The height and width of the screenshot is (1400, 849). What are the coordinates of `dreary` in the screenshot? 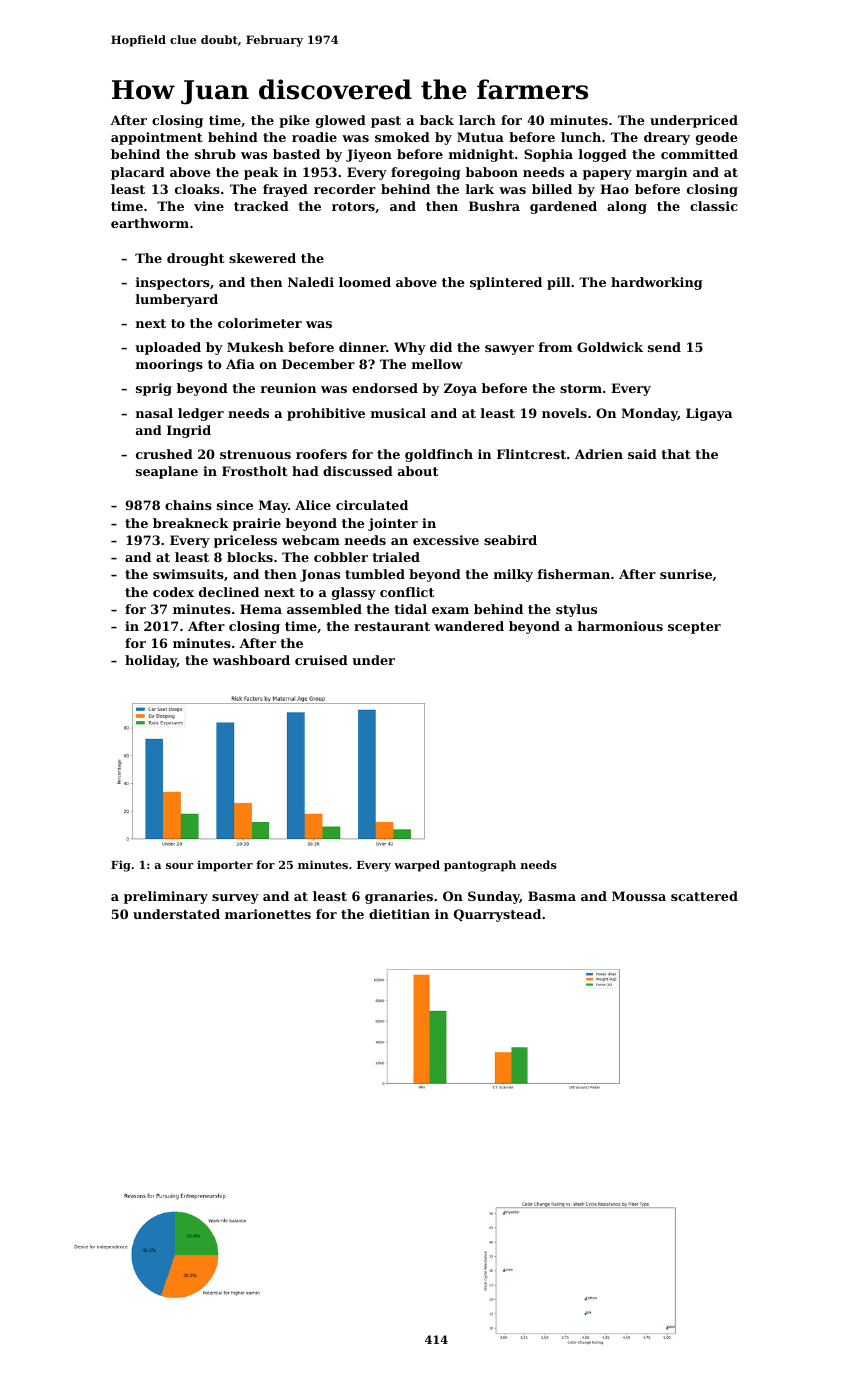 It's located at (667, 138).
